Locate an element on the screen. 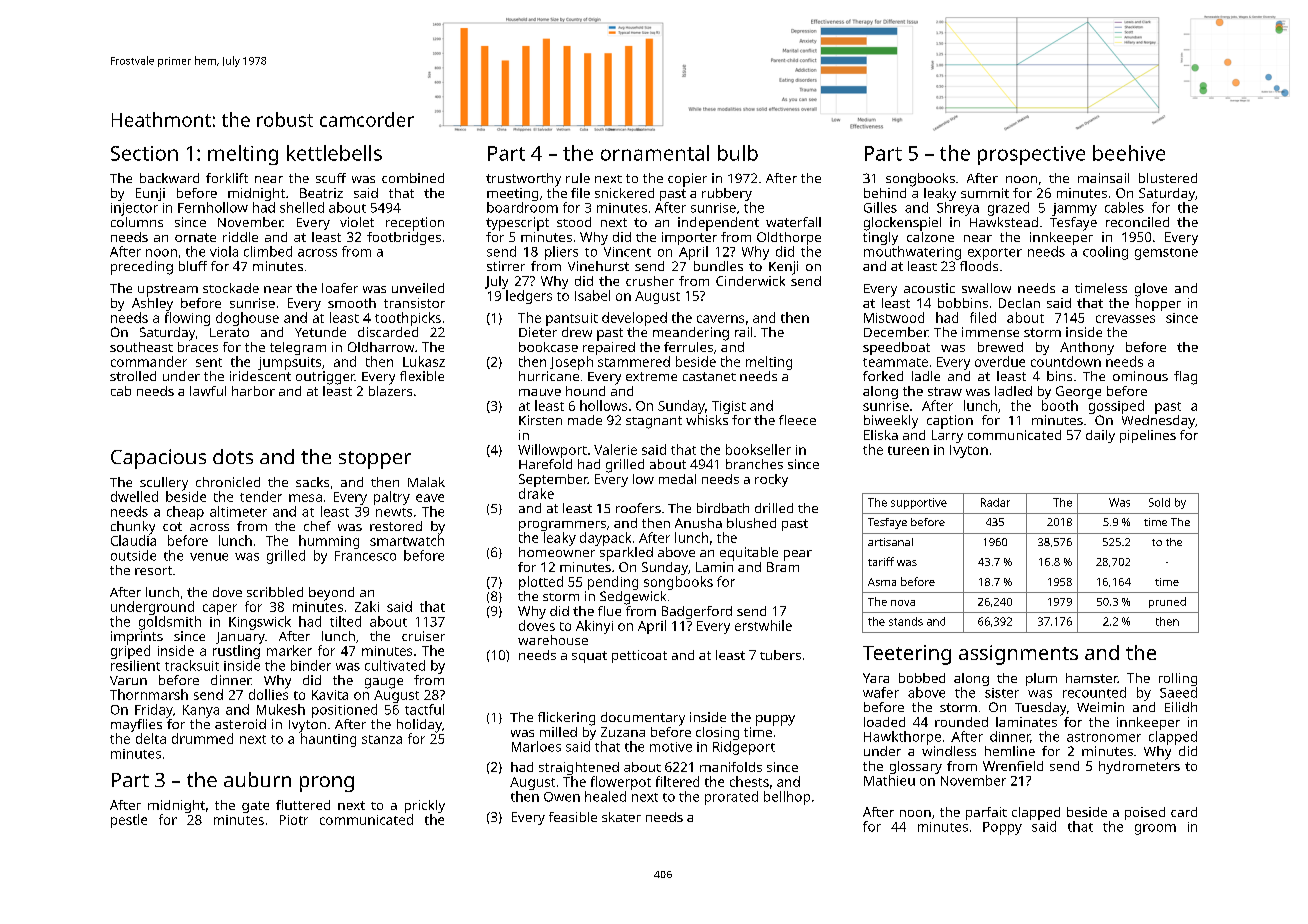 This screenshot has height=924, width=1308. Capacious is located at coordinates (158, 459).
